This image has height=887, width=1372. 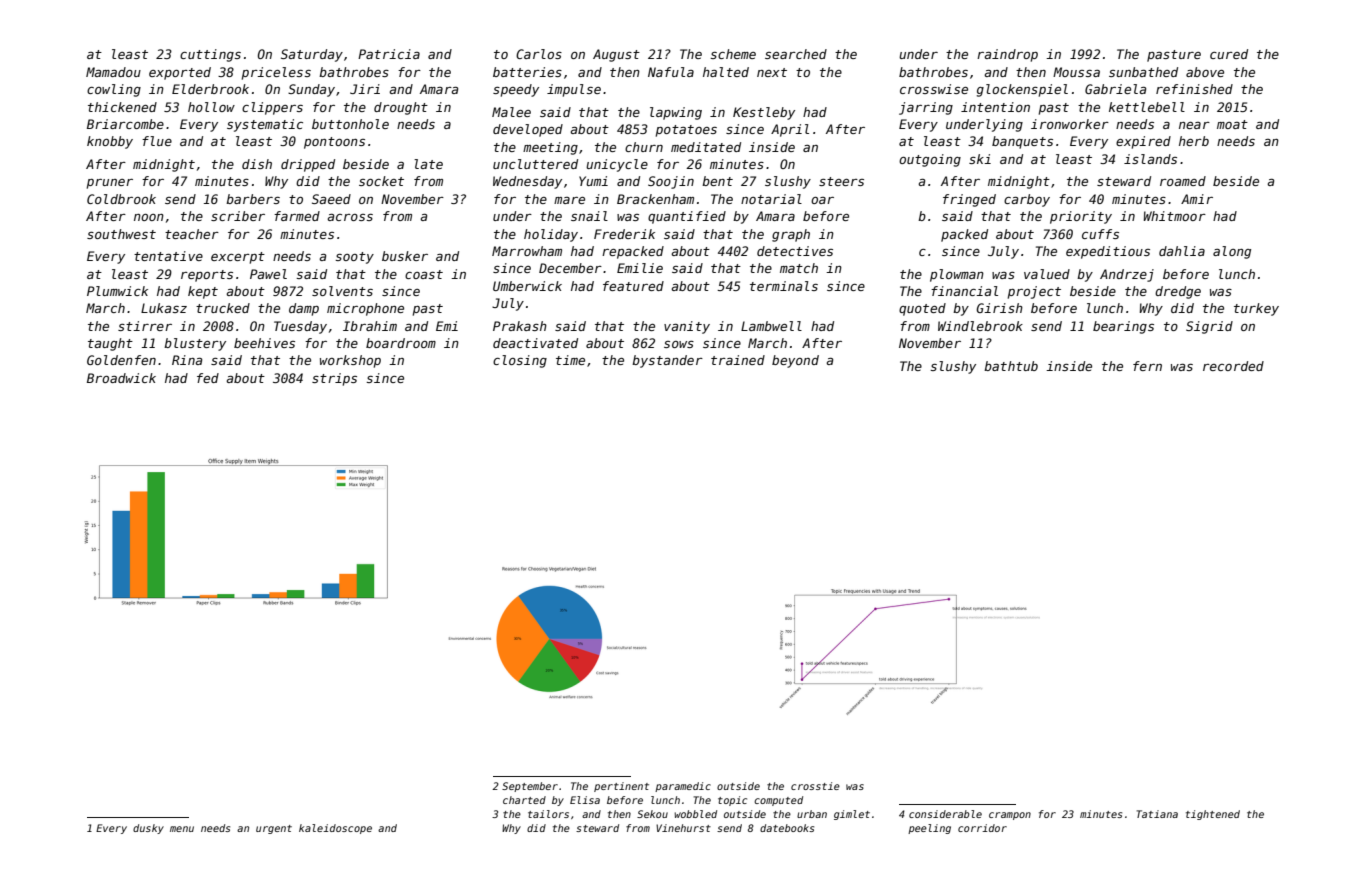 What do you see at coordinates (1007, 55) in the image?
I see `raindrop` at bounding box center [1007, 55].
